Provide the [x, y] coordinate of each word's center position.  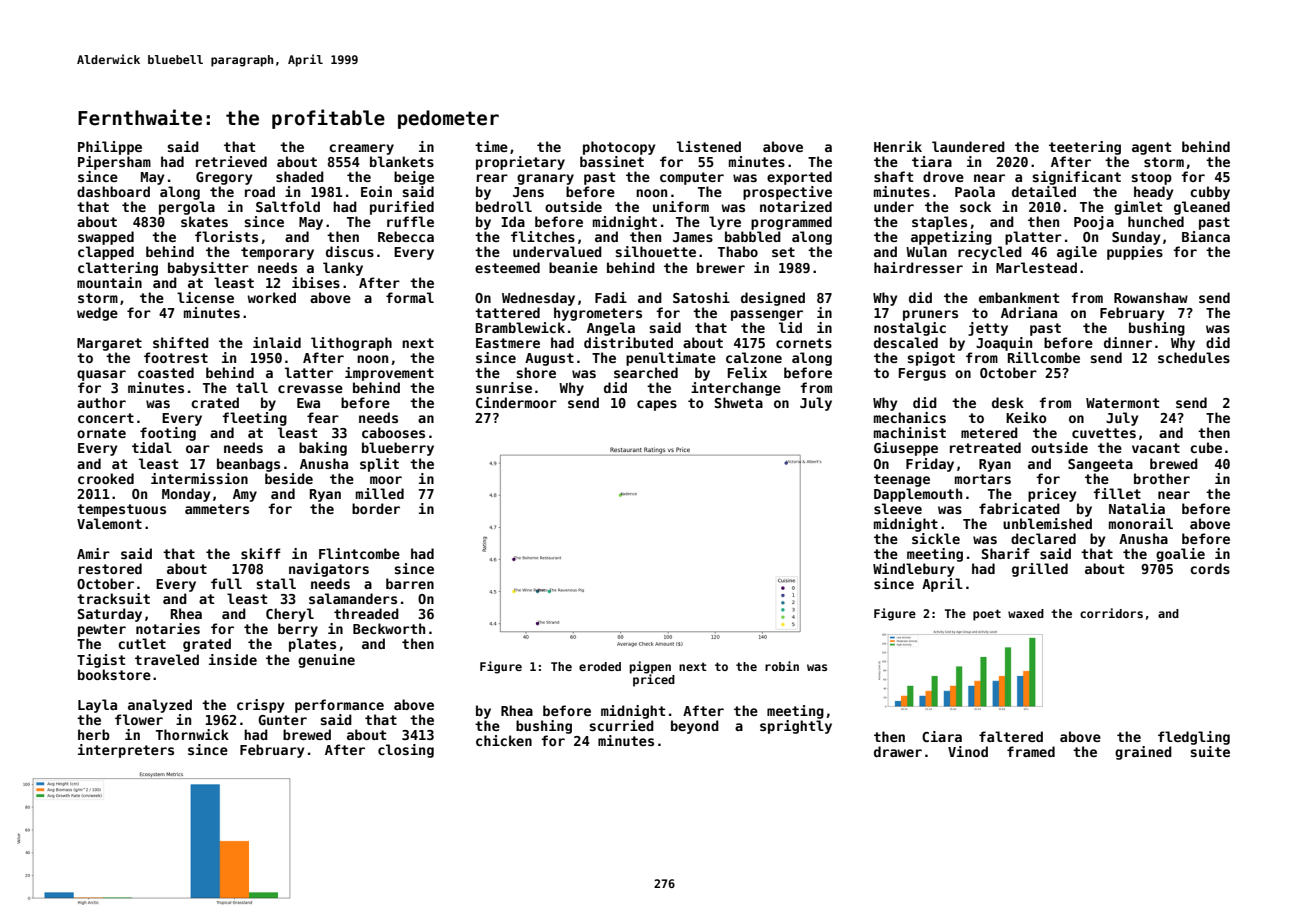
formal [410, 297]
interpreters [126, 751]
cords [1210, 568]
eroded [600, 666]
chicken [504, 740]
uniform [681, 206]
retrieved [231, 161]
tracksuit [113, 598]
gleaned [1202, 208]
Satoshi [701, 297]
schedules [1194, 357]
